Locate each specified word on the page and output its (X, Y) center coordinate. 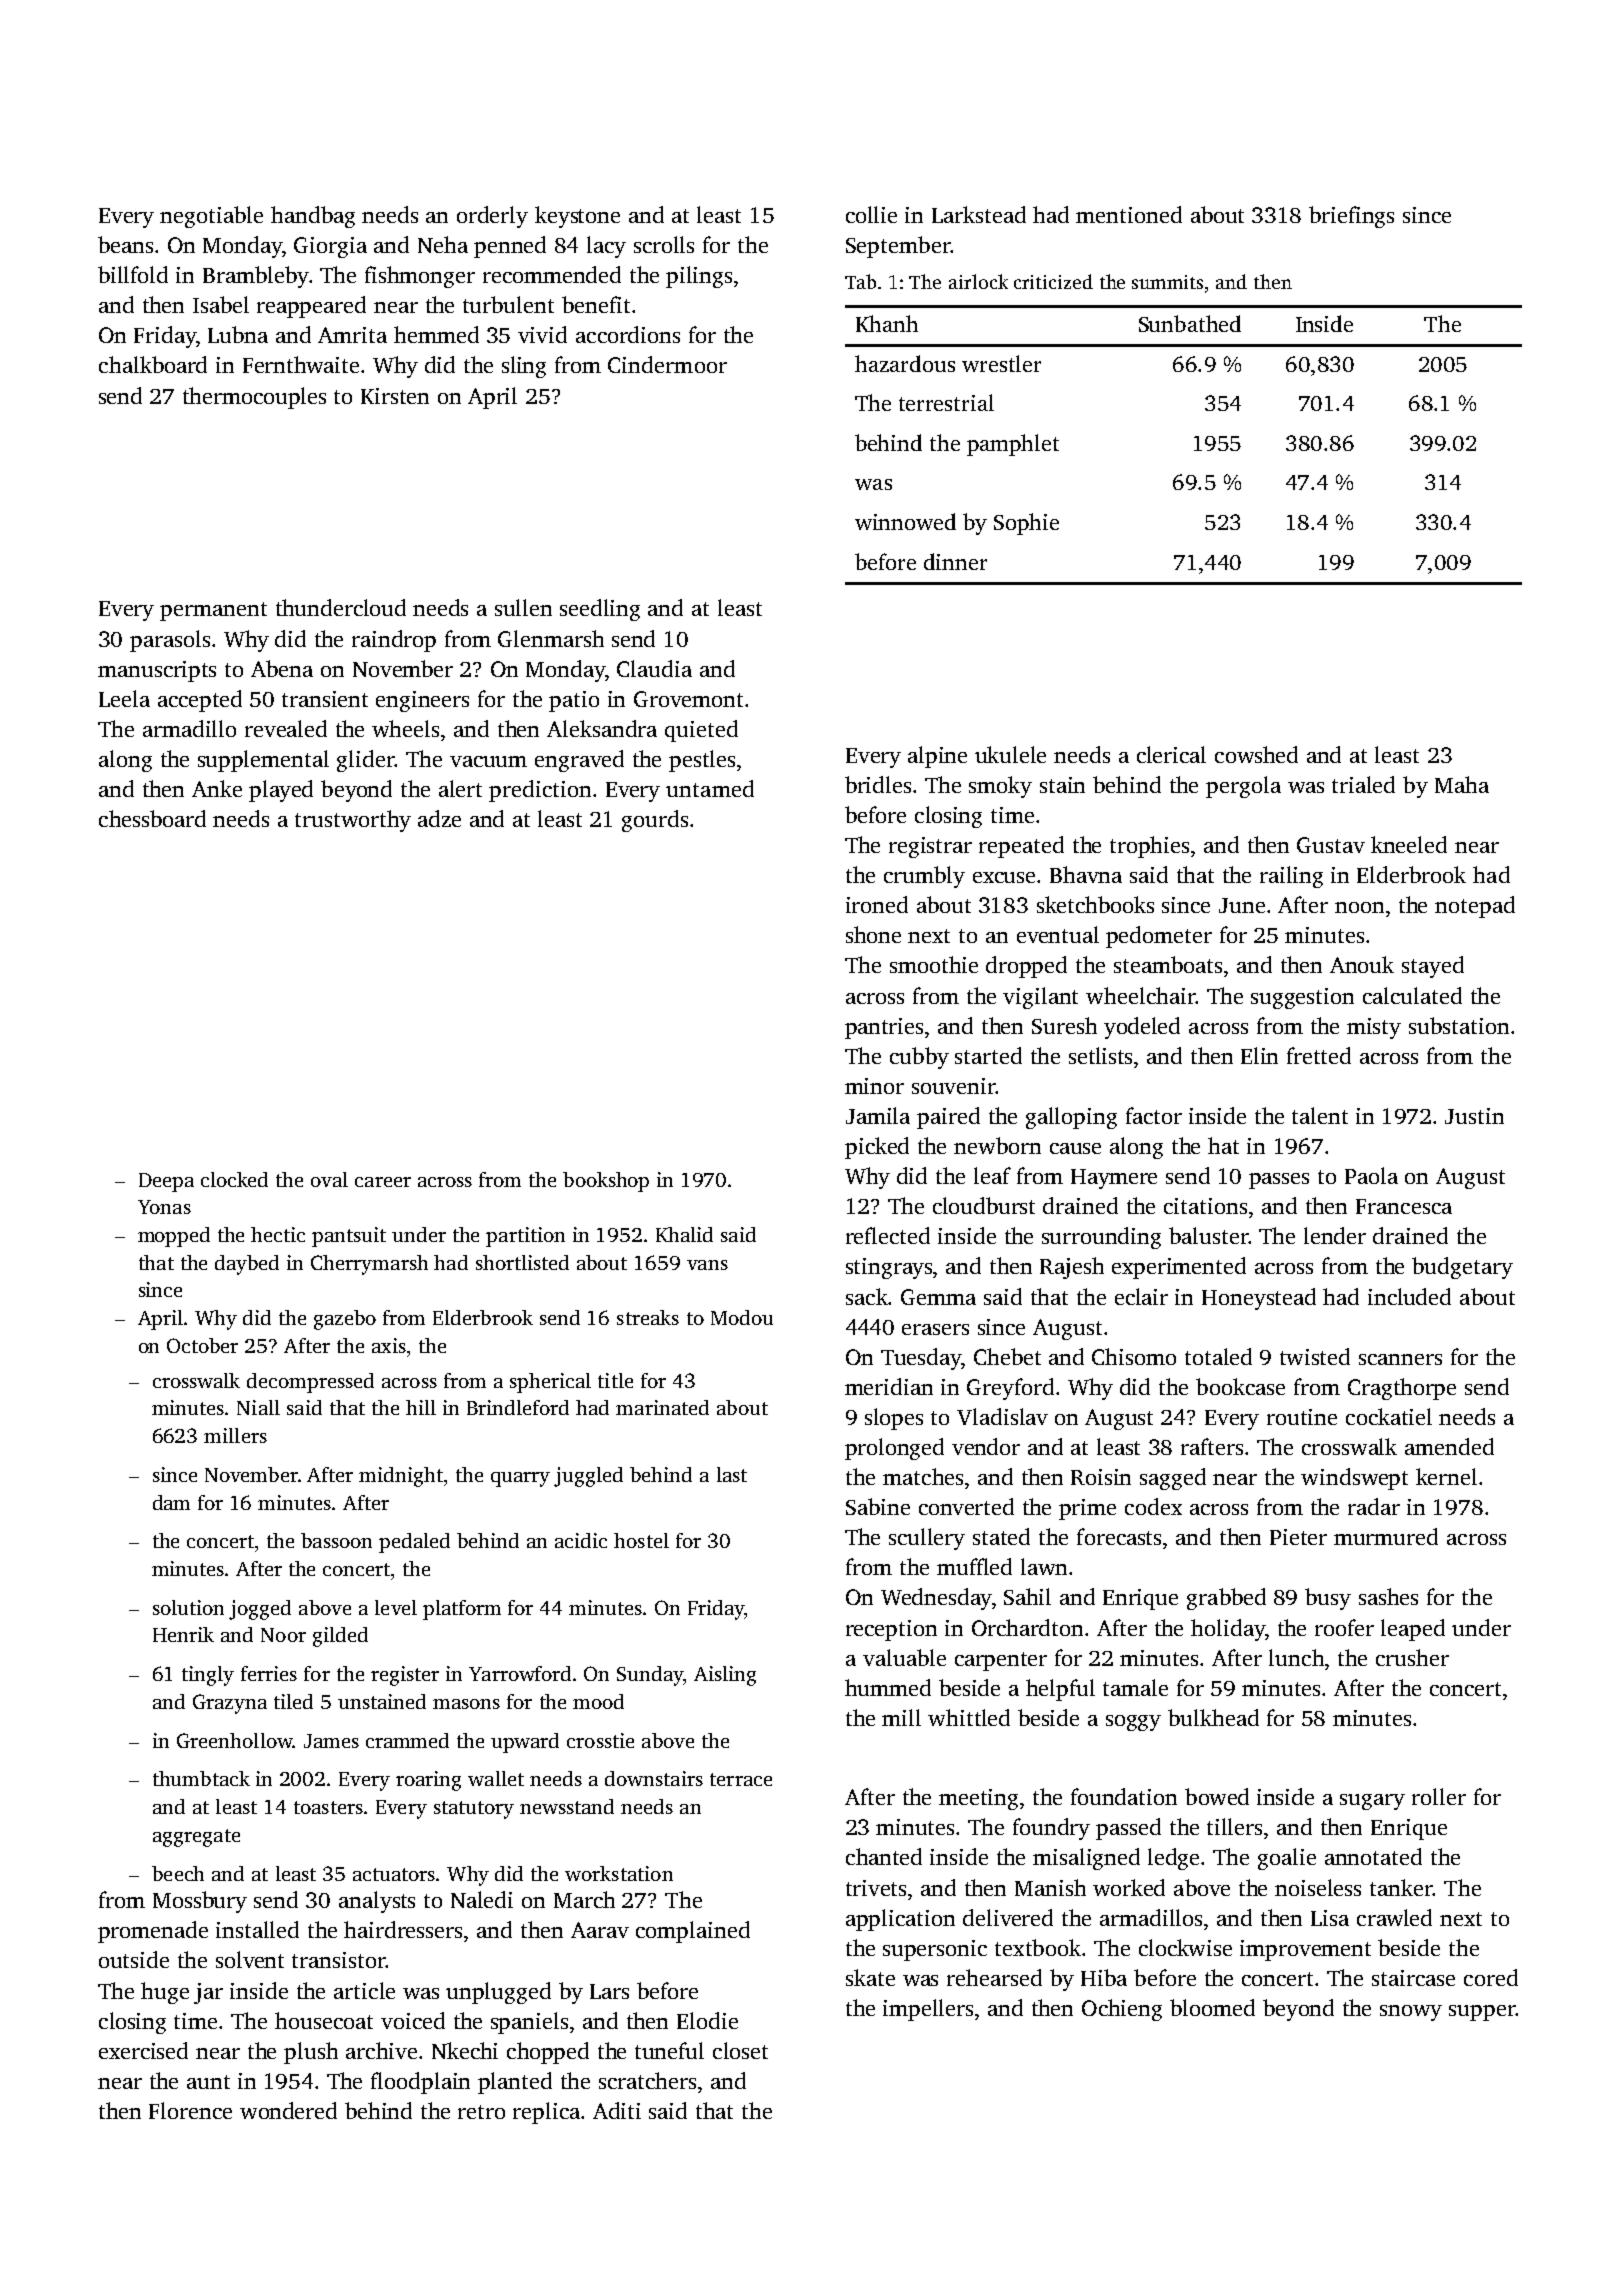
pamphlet (1013, 445)
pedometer (1159, 937)
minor (874, 1086)
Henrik (183, 1634)
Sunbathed (1190, 323)
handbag (313, 217)
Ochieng (1122, 2010)
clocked (234, 1179)
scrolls (664, 244)
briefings (1351, 217)
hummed (888, 1687)
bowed (1217, 1796)
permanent (213, 611)
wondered (288, 2110)
